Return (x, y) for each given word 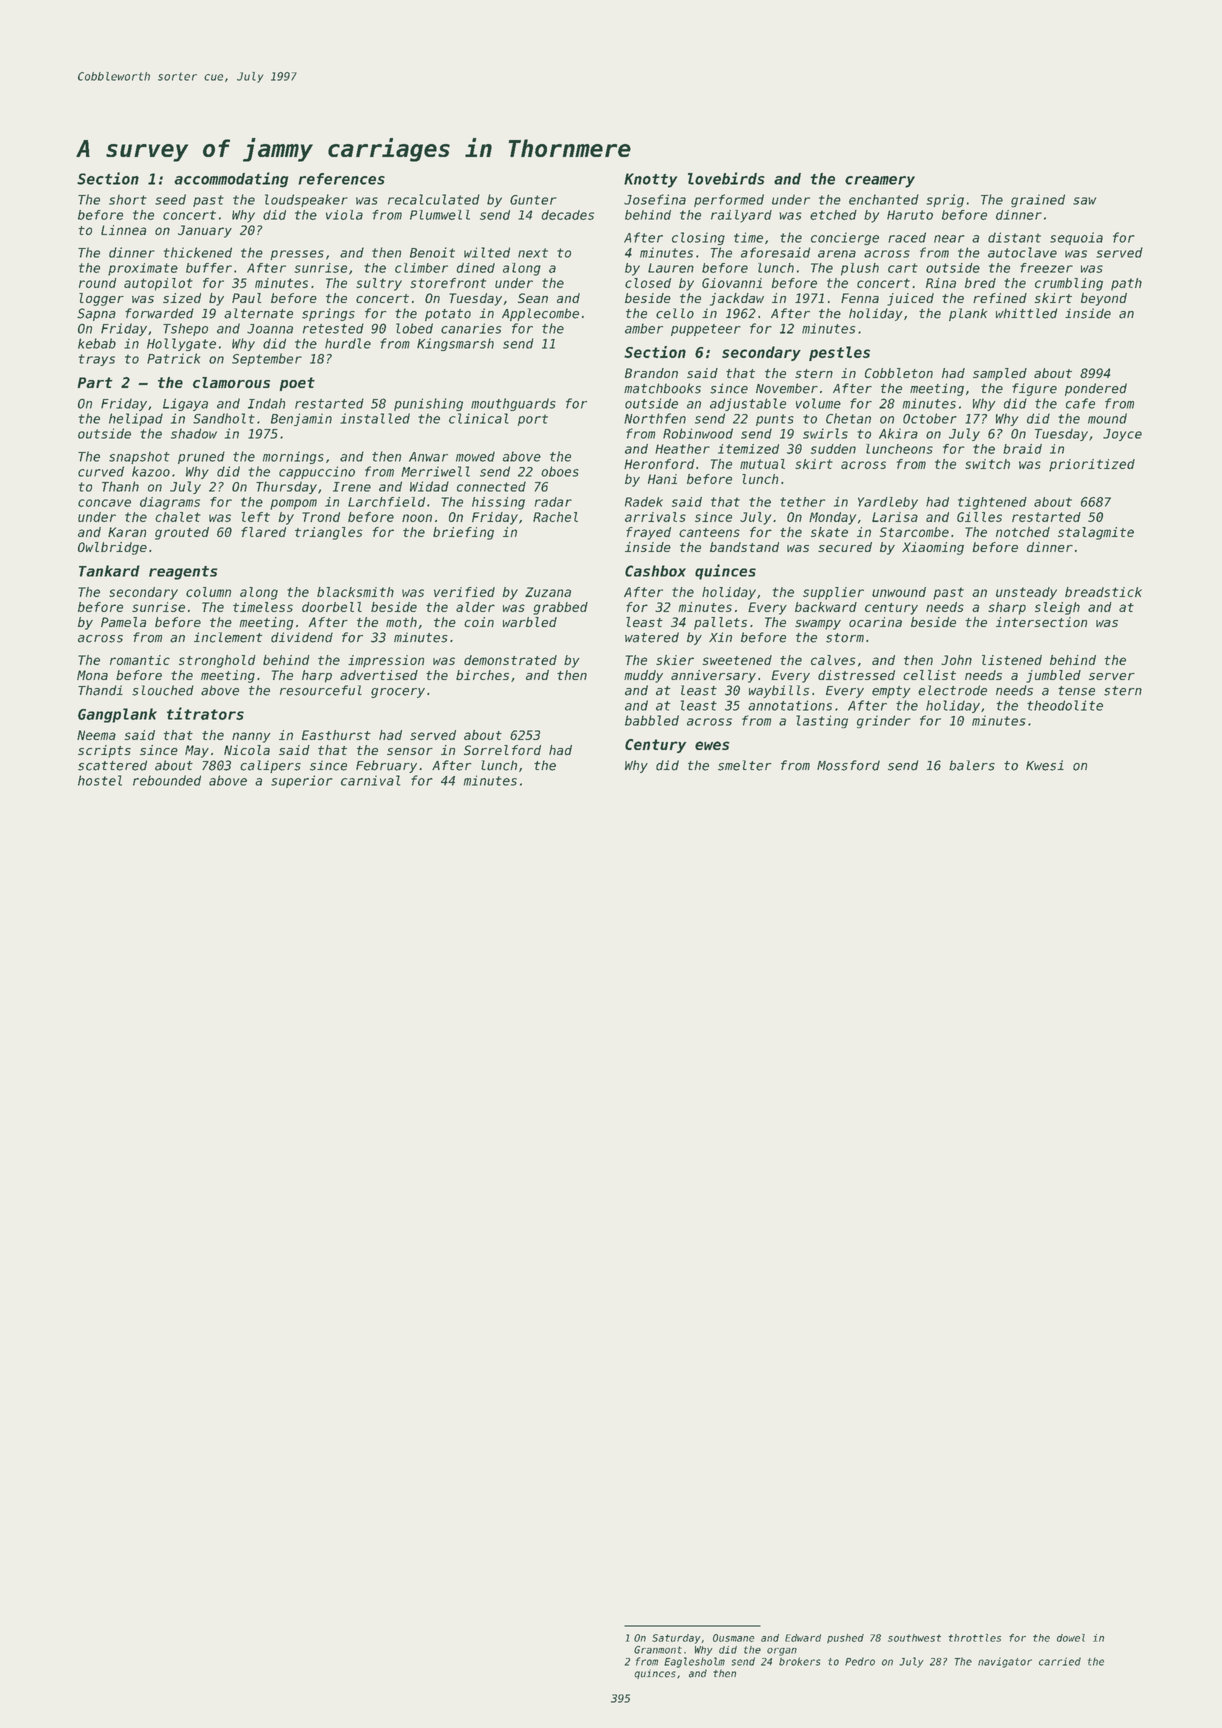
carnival (370, 780)
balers (972, 765)
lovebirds (726, 178)
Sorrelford (502, 750)
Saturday (676, 1639)
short (128, 199)
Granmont (658, 1650)
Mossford (848, 765)
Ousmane (734, 1638)
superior (302, 781)
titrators (205, 713)
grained (1038, 201)
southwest (914, 1638)
